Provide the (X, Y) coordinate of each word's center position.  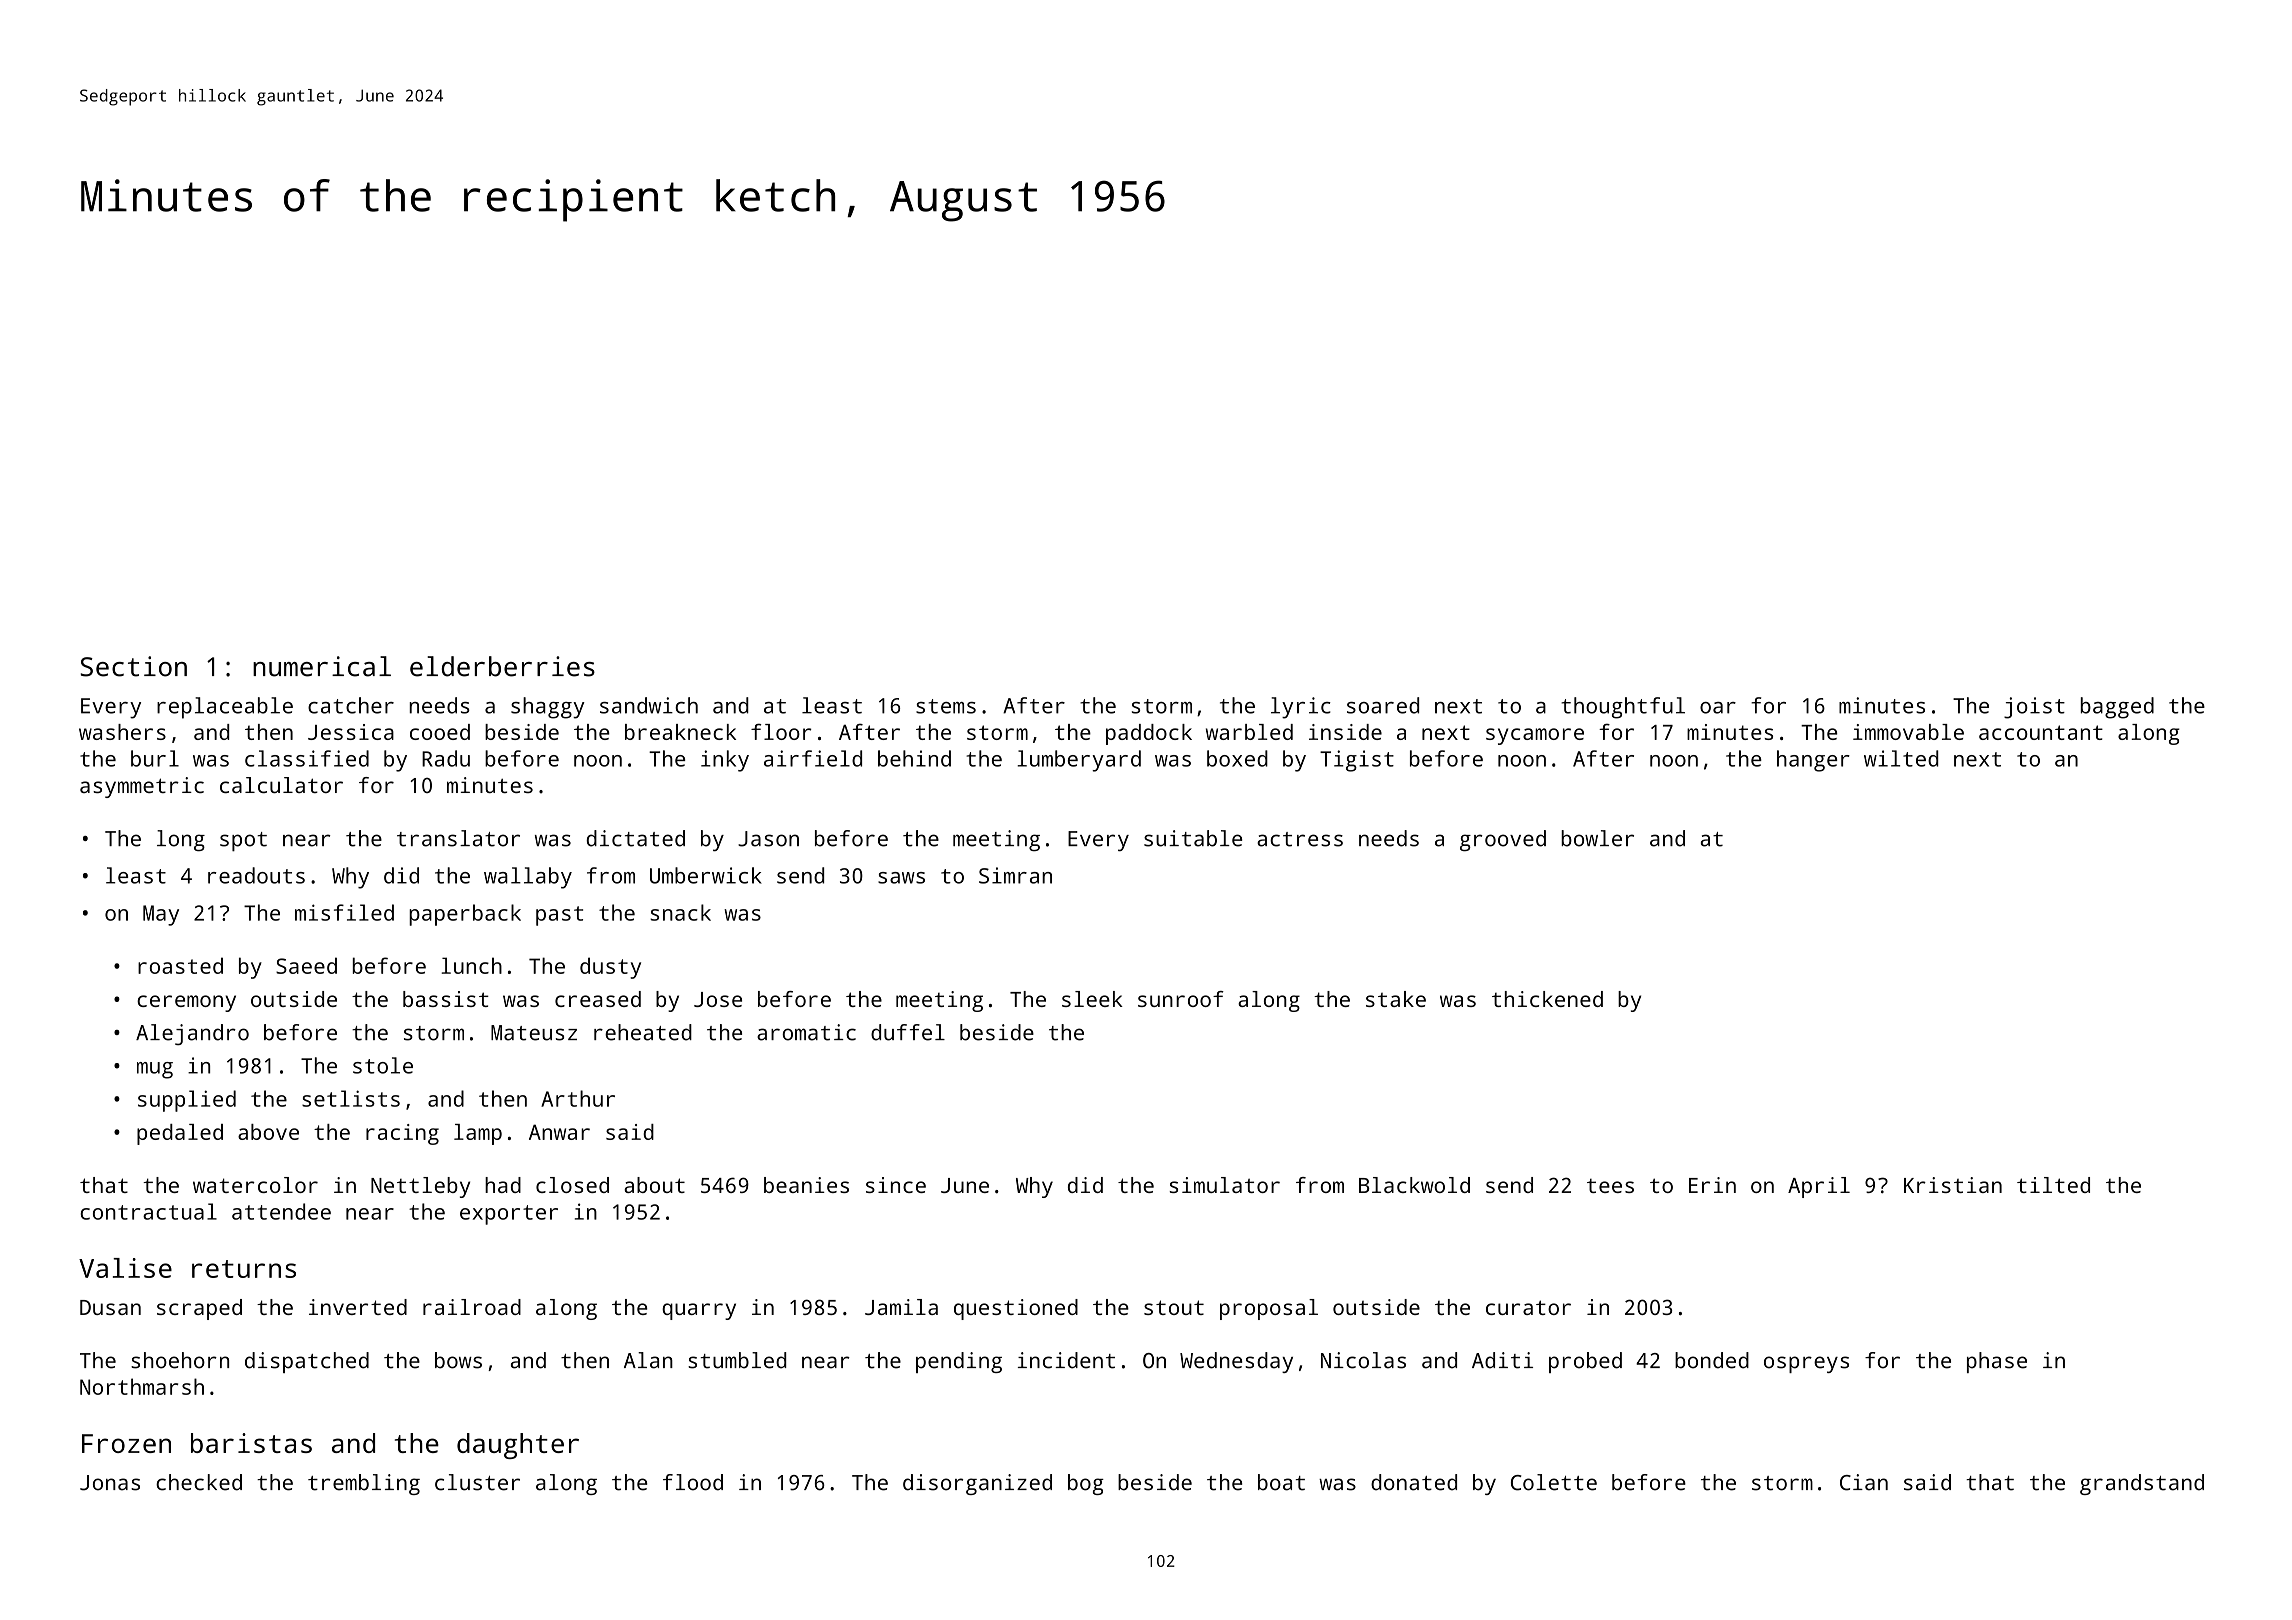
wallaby (528, 878)
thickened (1547, 999)
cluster (477, 1482)
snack (680, 912)
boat (1281, 1482)
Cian (1864, 1482)
